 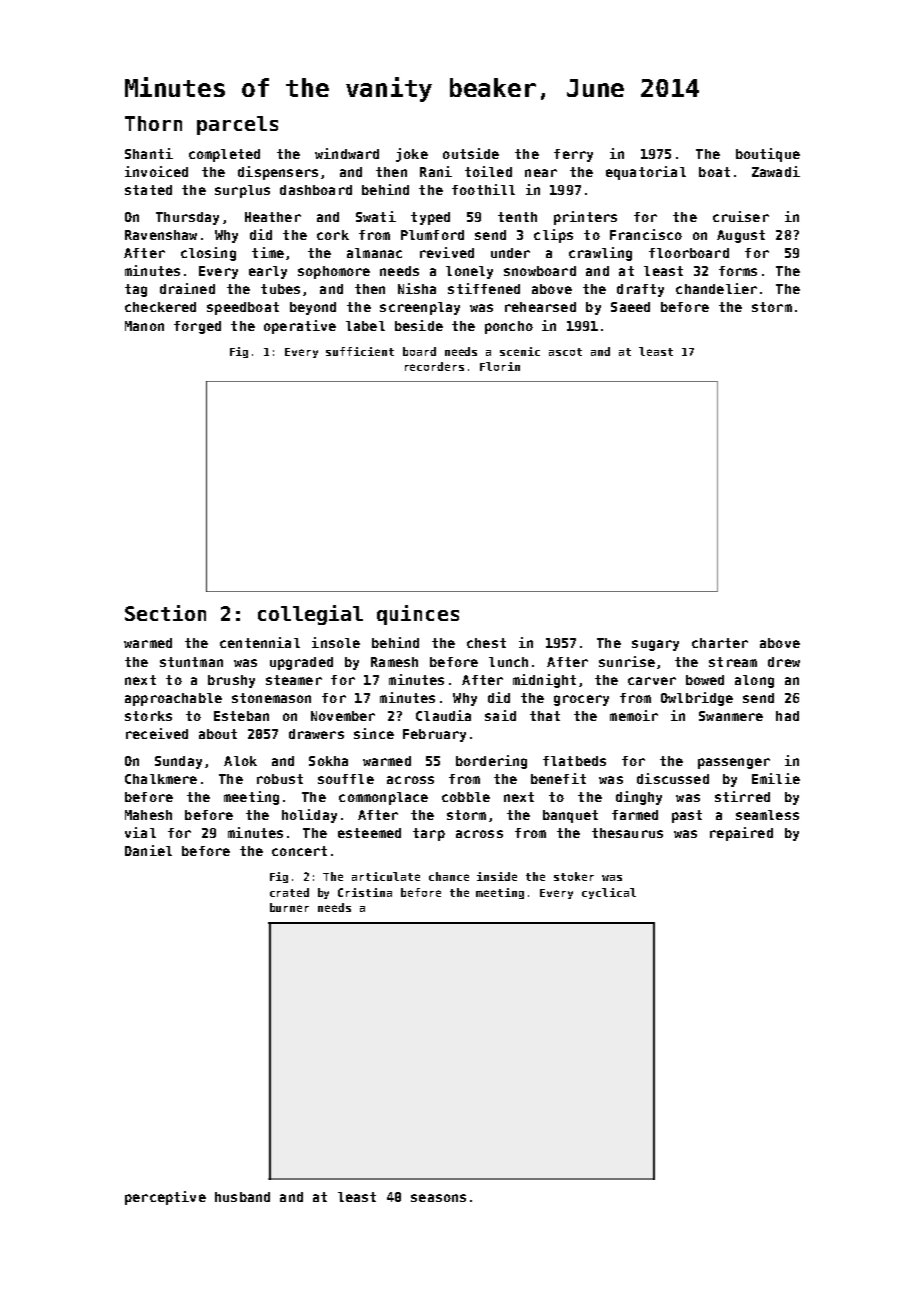 What do you see at coordinates (573, 155) in the screenshot?
I see `ferry` at bounding box center [573, 155].
